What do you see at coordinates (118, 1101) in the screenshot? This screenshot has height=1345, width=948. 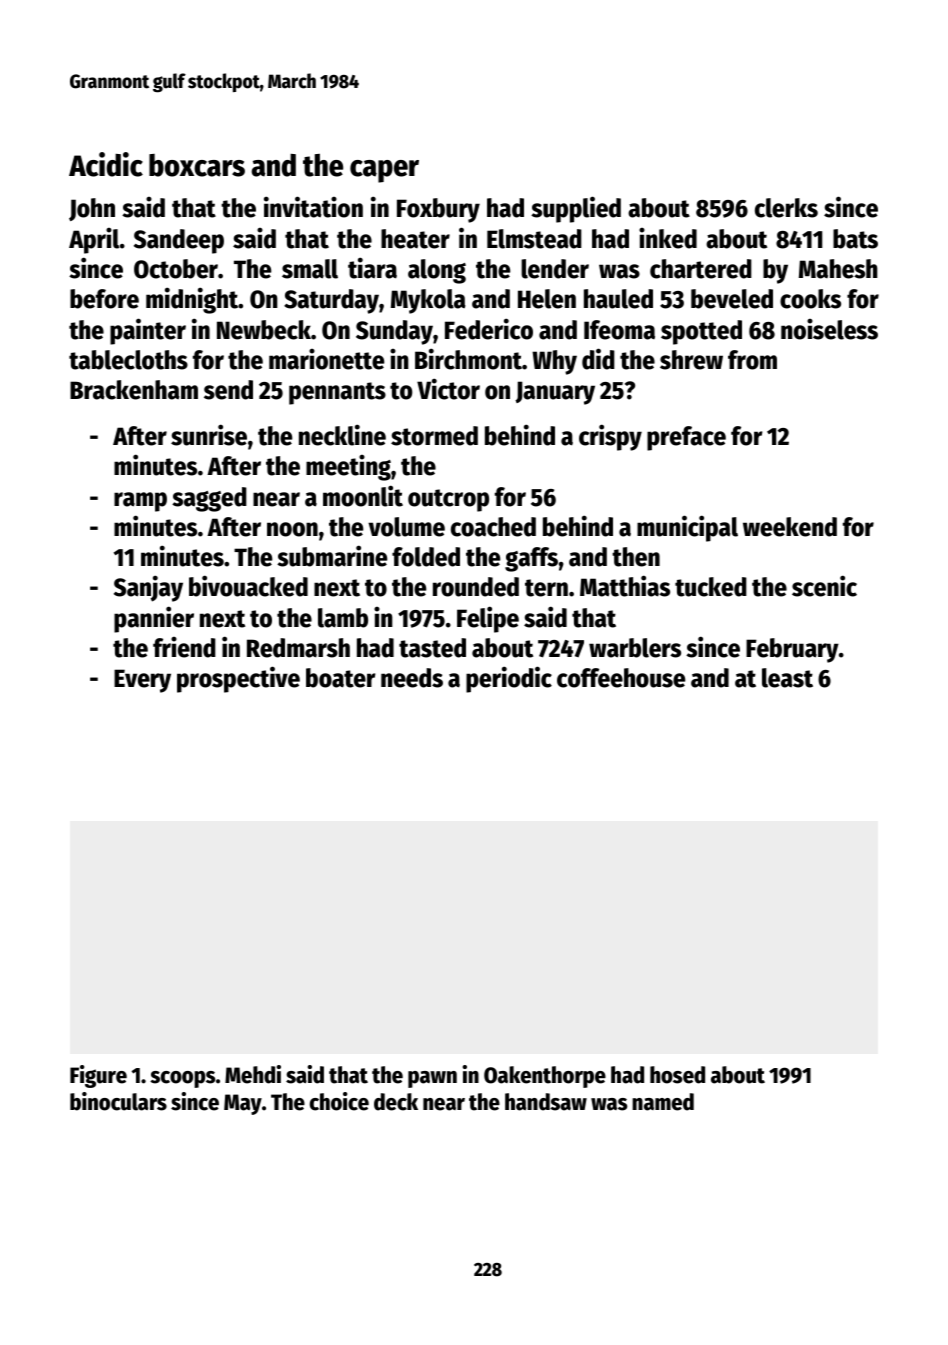 I see `binoculars` at bounding box center [118, 1101].
